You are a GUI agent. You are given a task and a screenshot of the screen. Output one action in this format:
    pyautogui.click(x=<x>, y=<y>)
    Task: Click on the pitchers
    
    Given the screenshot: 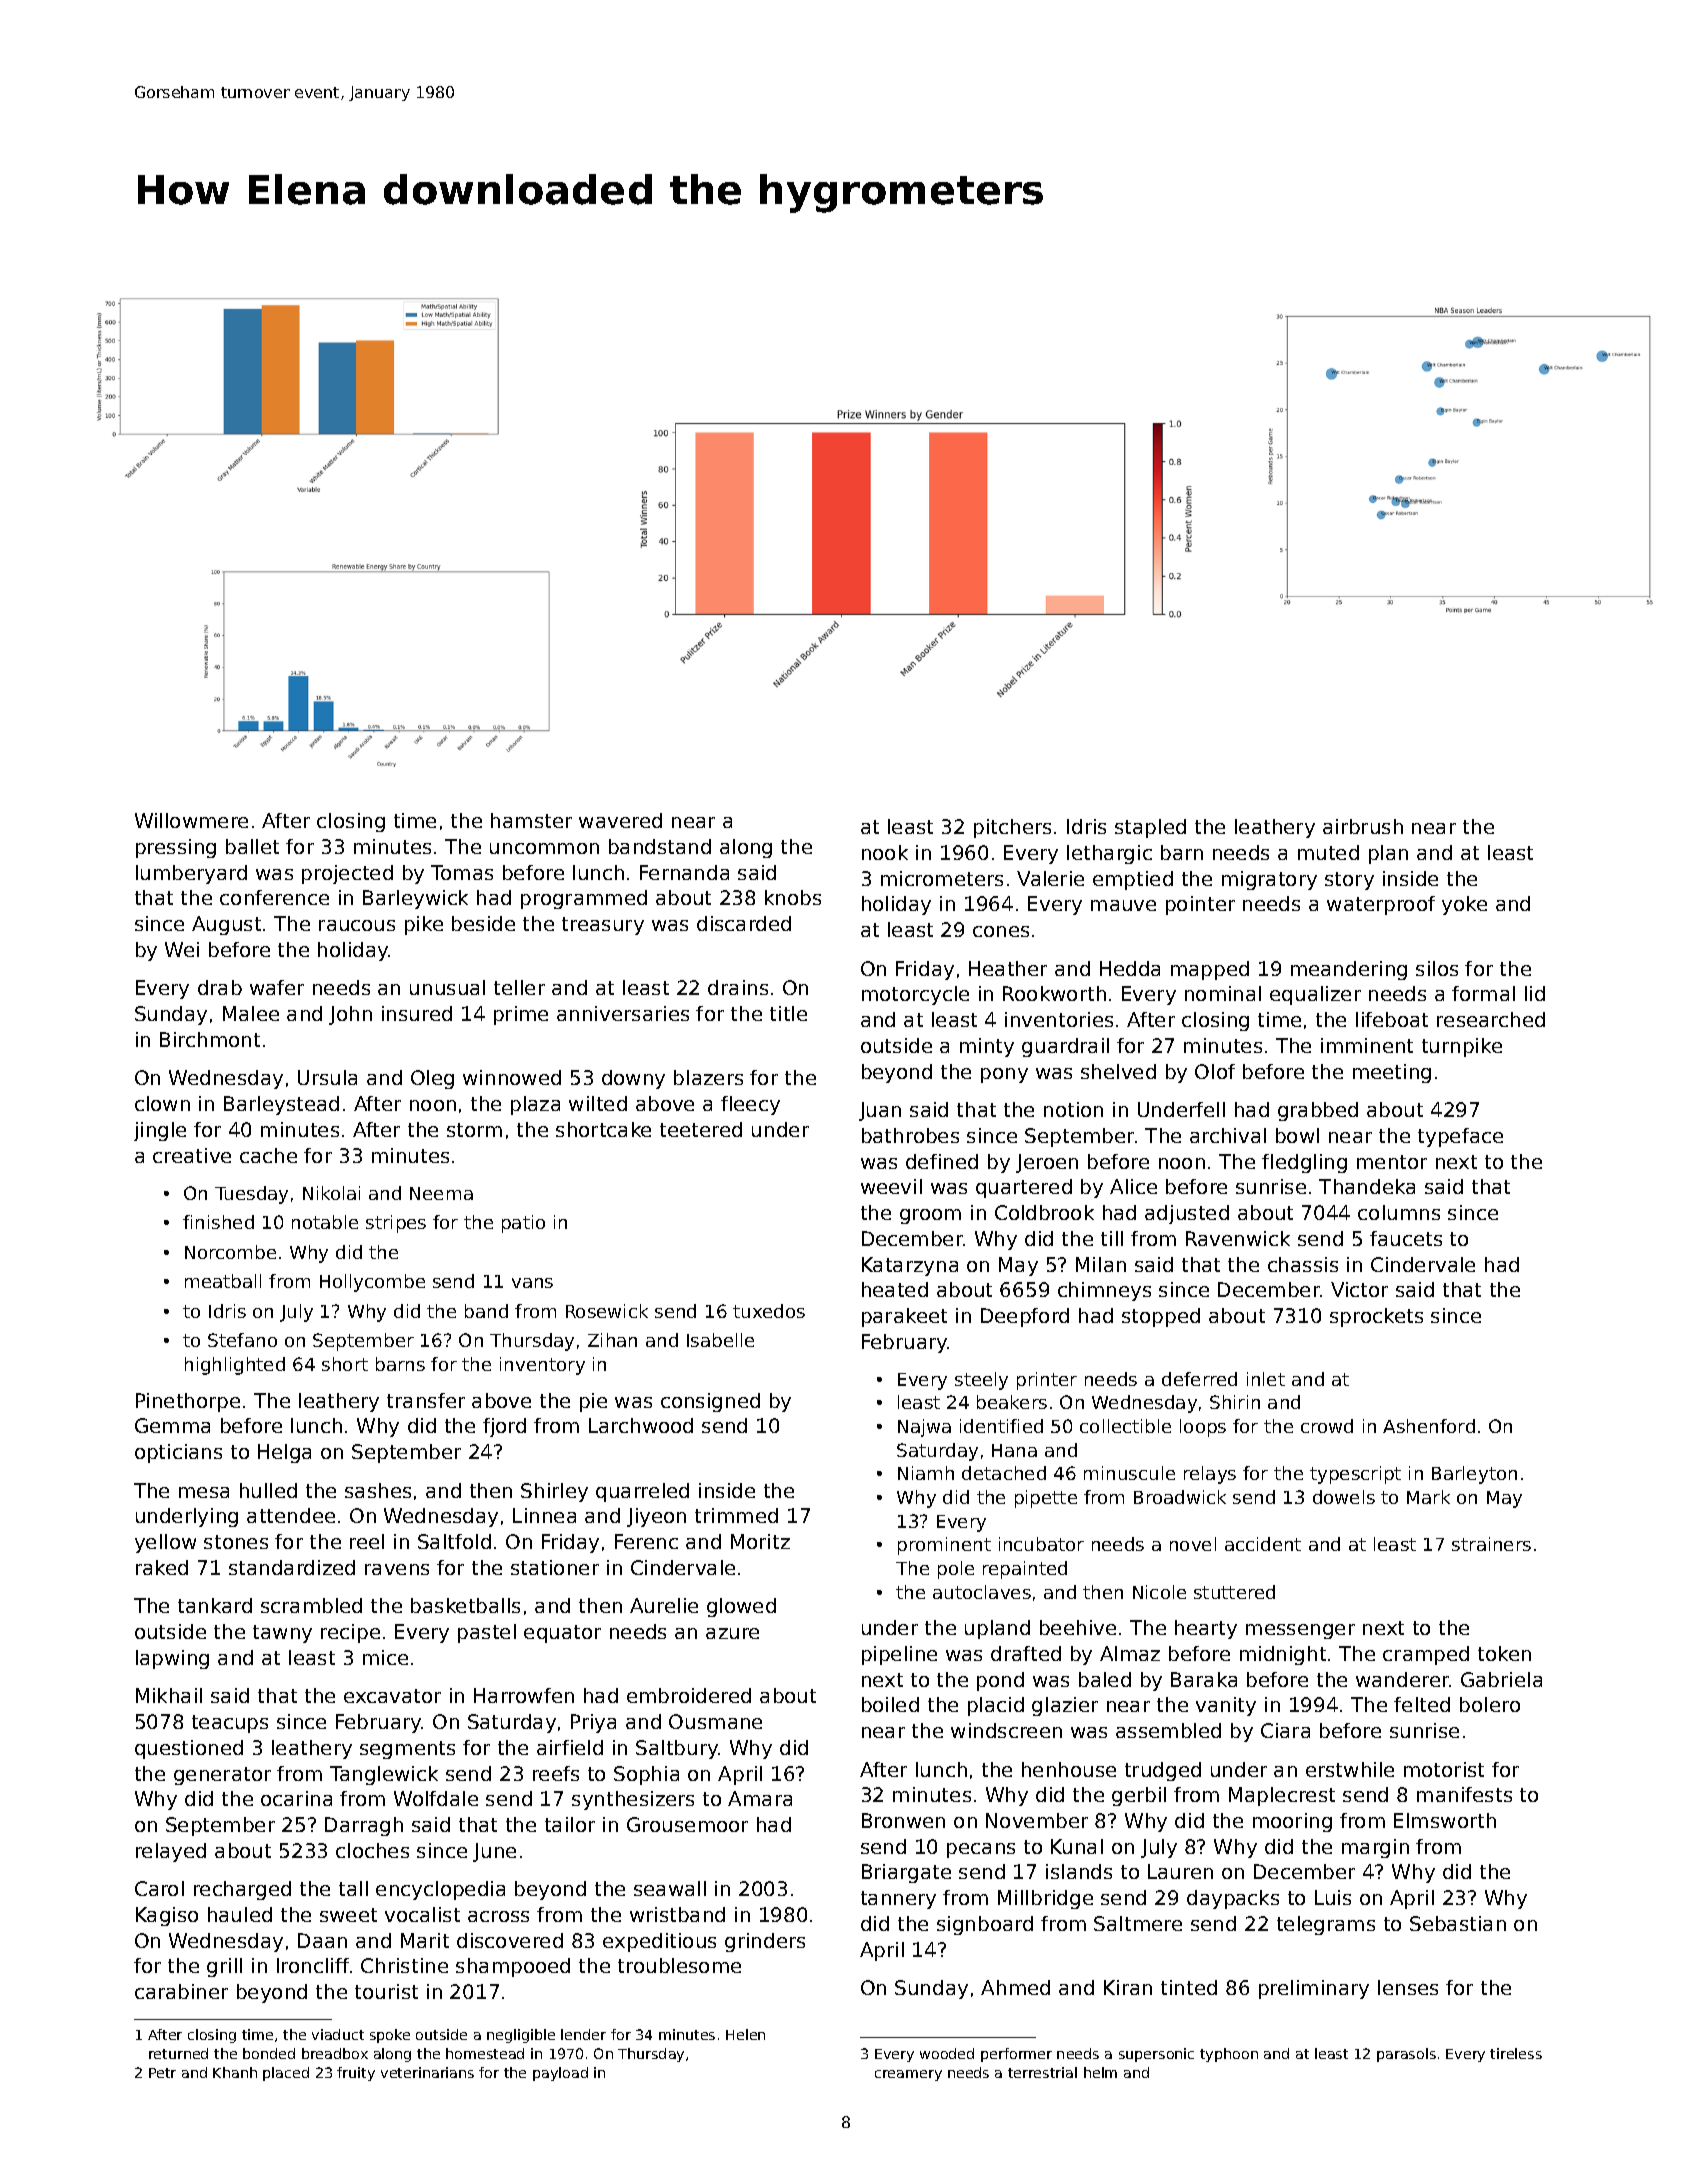 What is the action you would take?
    pyautogui.click(x=1012, y=828)
